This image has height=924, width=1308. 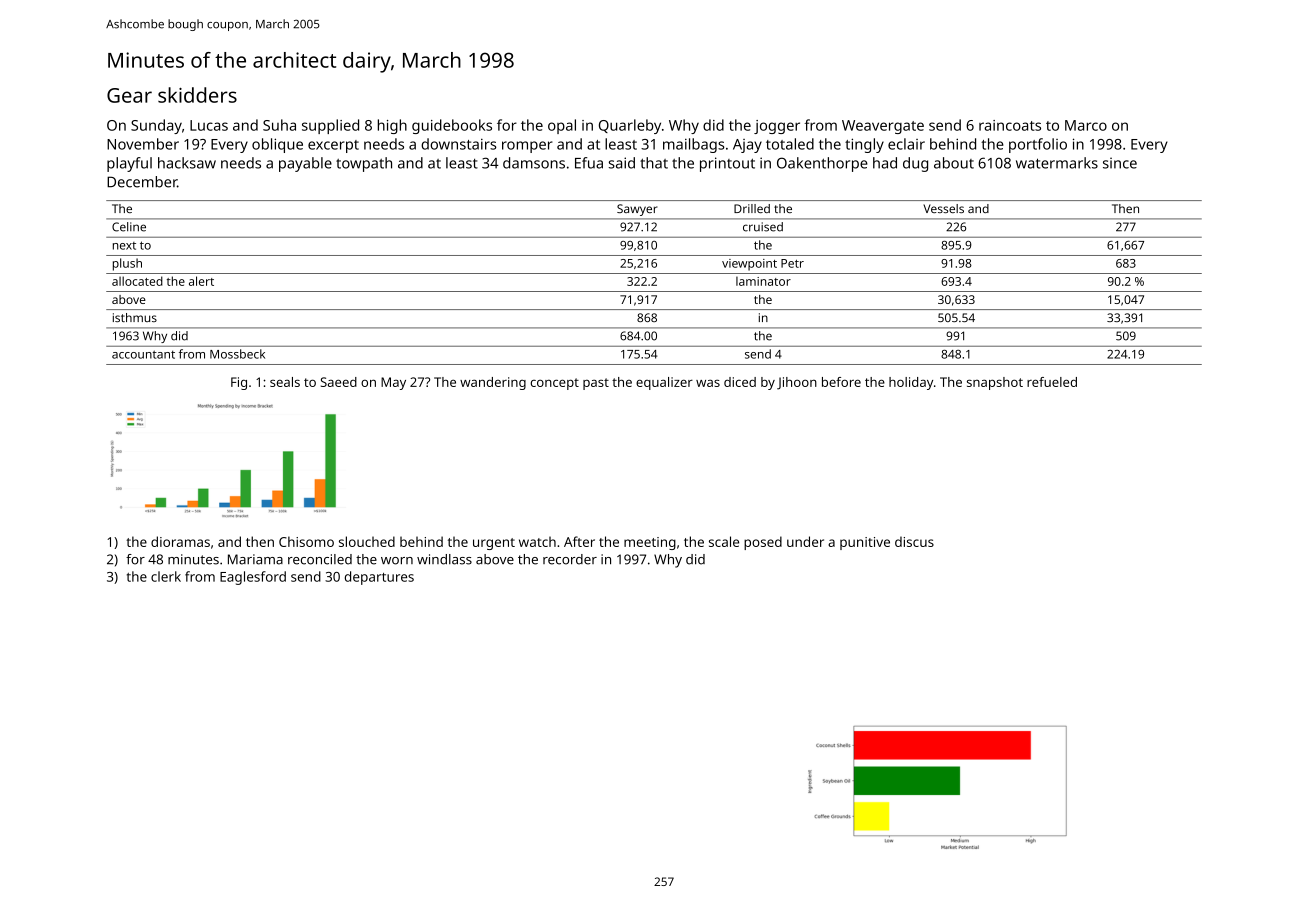 I want to click on guidebooks, so click(x=452, y=126).
